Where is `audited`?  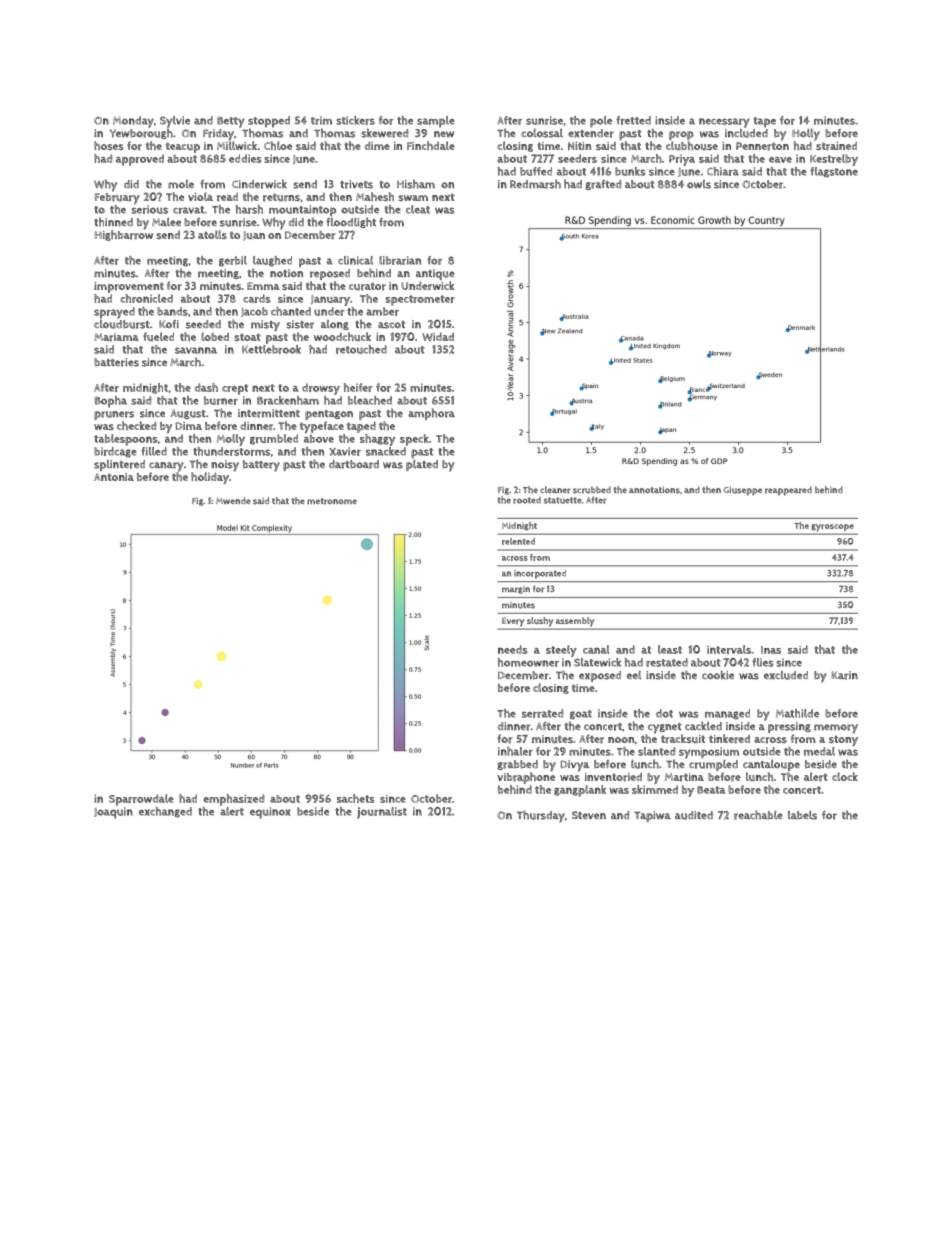
audited is located at coordinates (694, 815).
